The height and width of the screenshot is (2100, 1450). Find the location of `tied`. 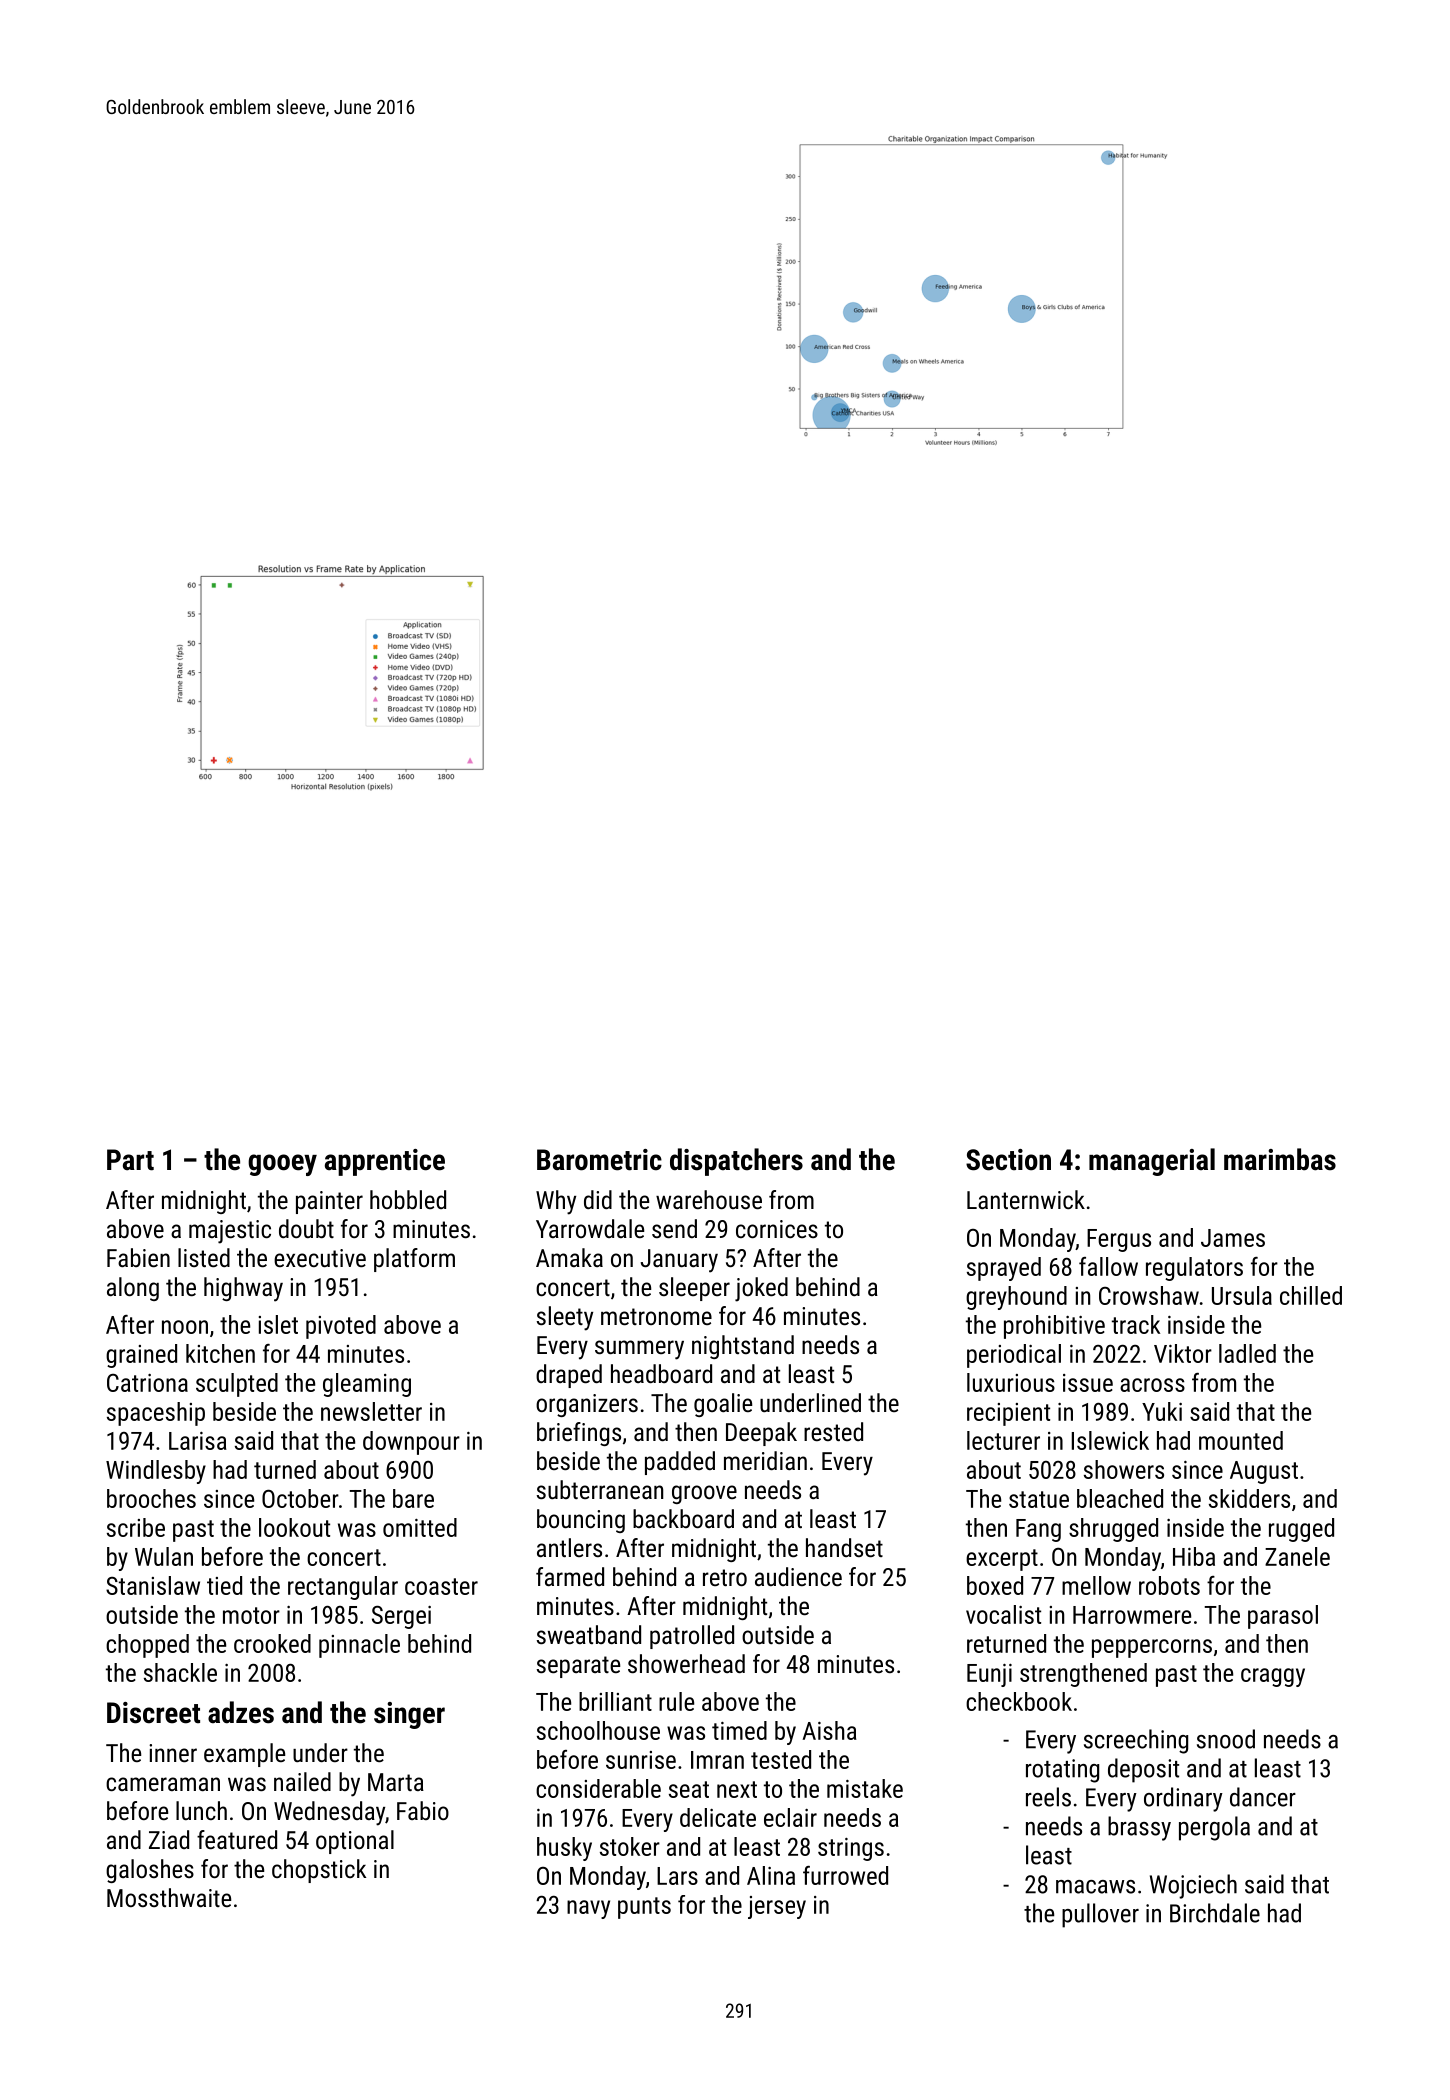

tied is located at coordinates (224, 1585).
